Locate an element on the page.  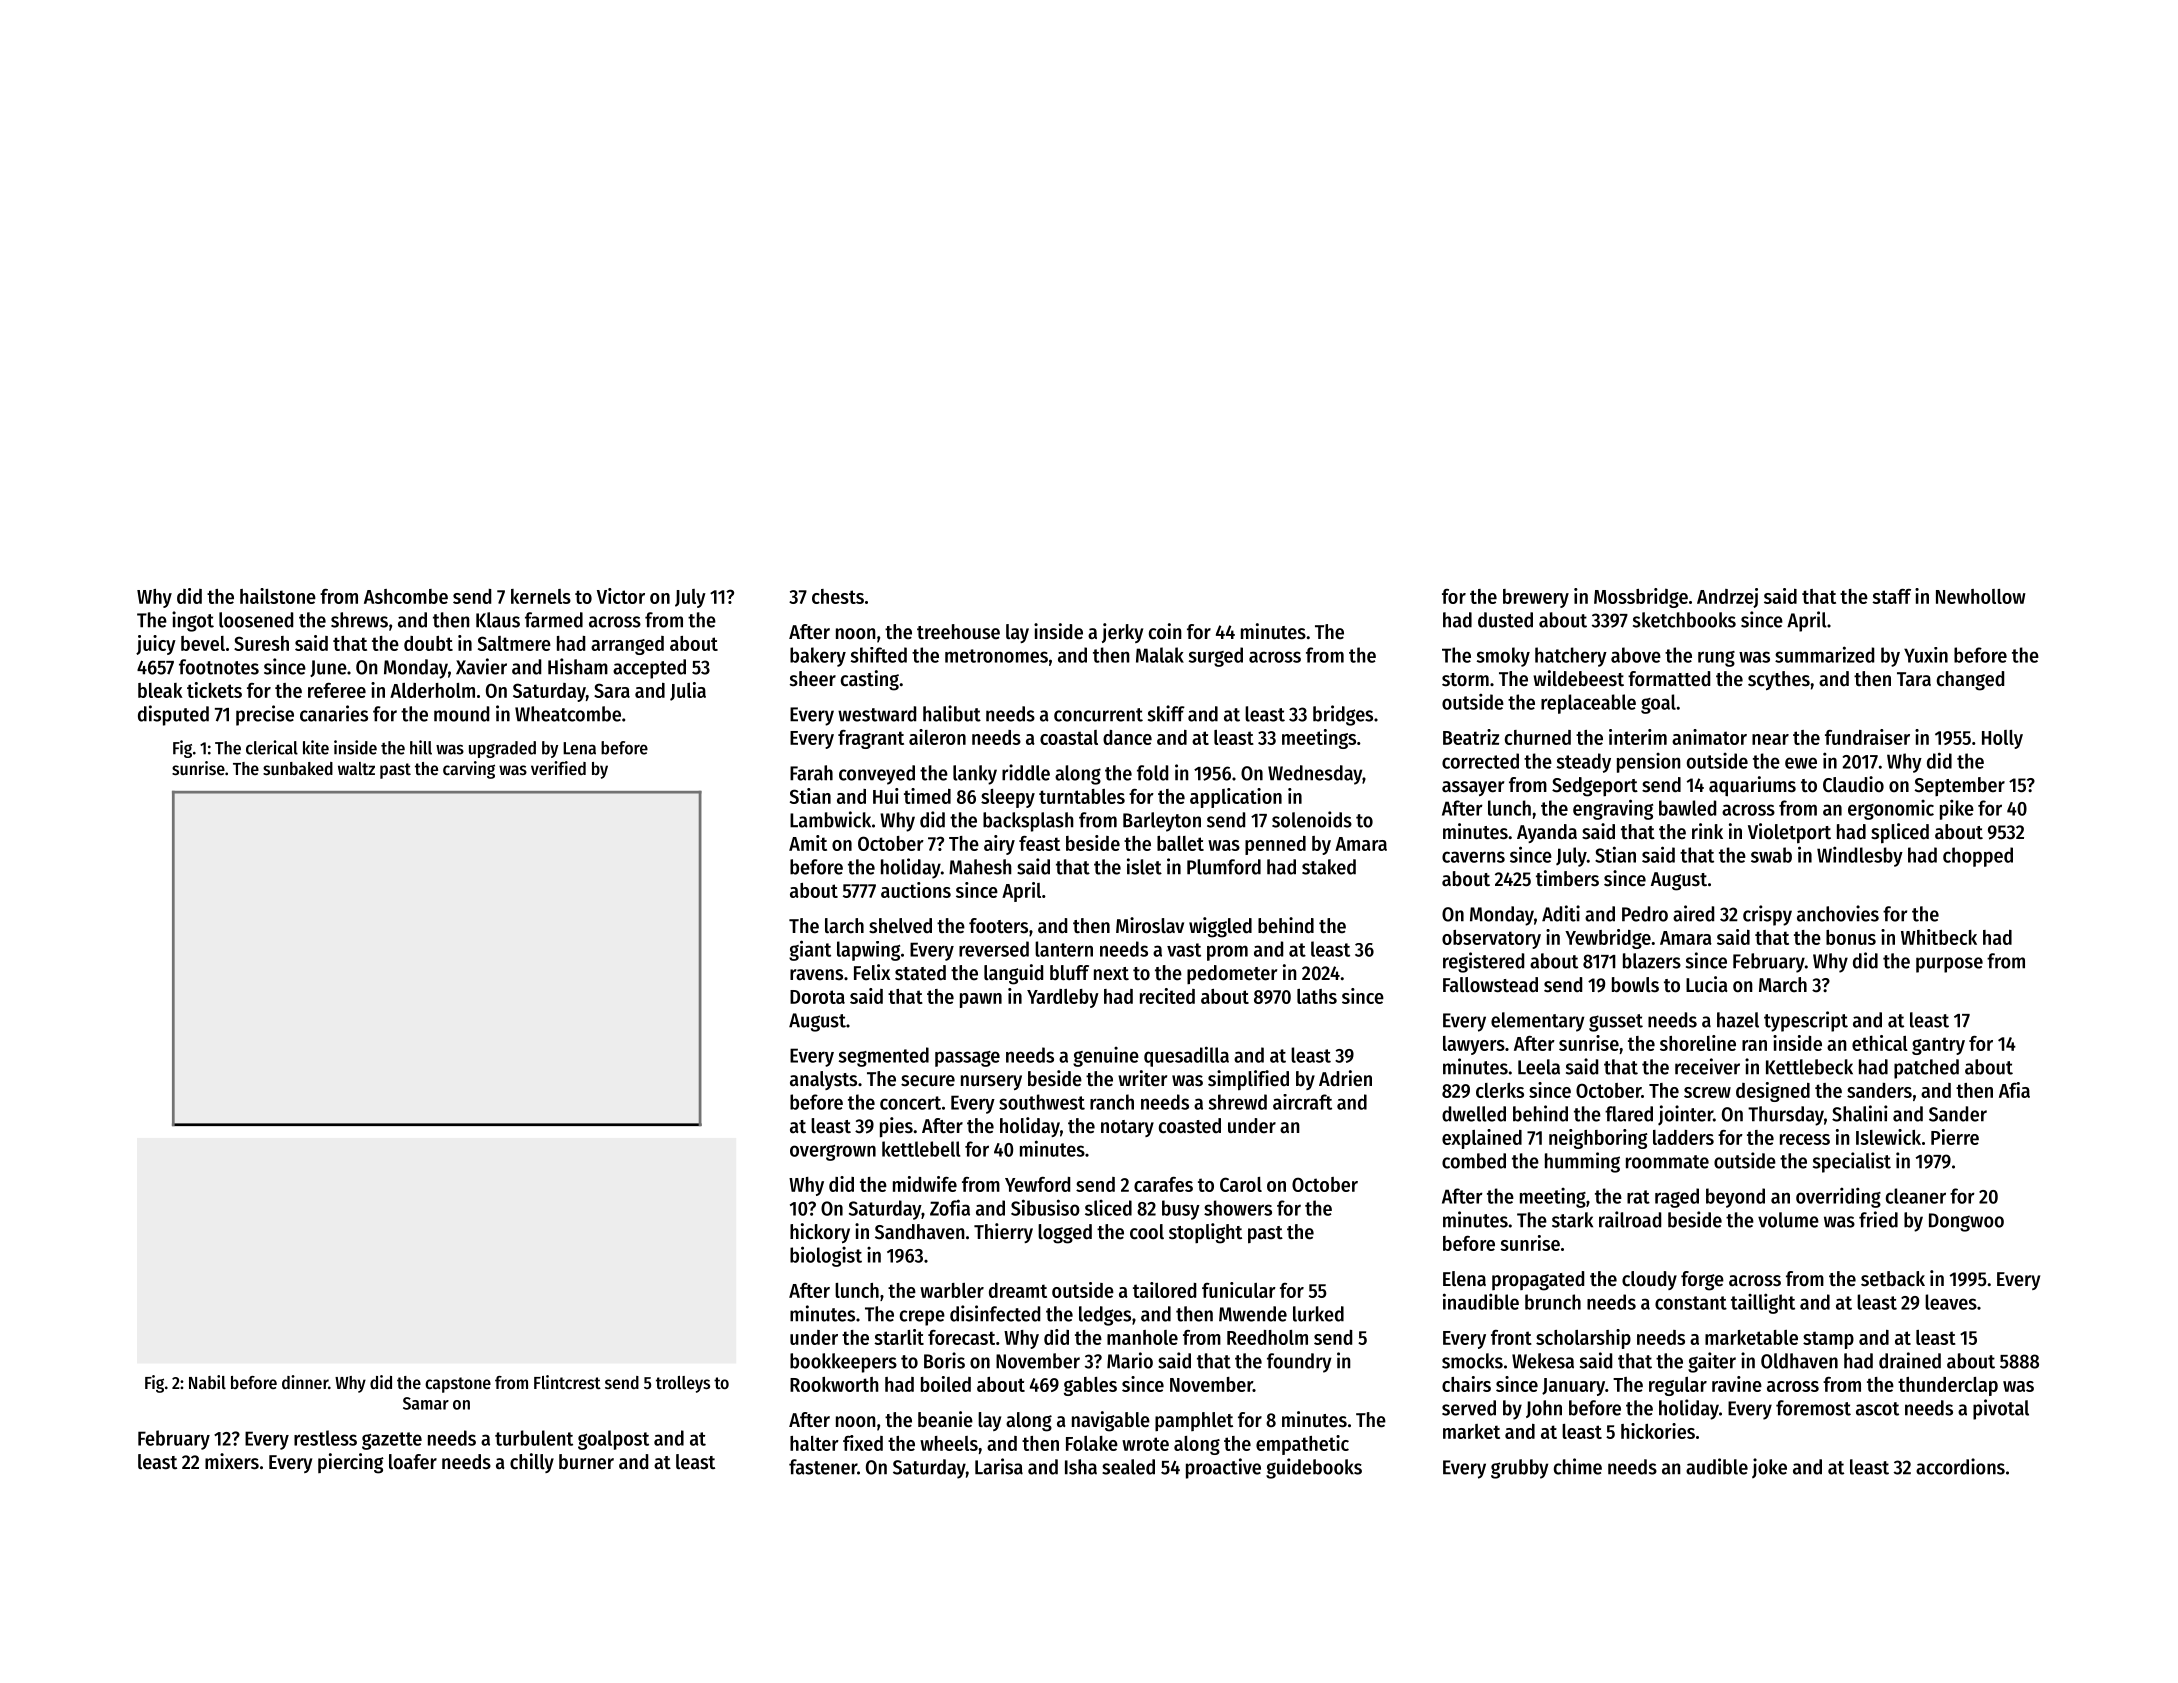
segmented is located at coordinates (884, 1057).
